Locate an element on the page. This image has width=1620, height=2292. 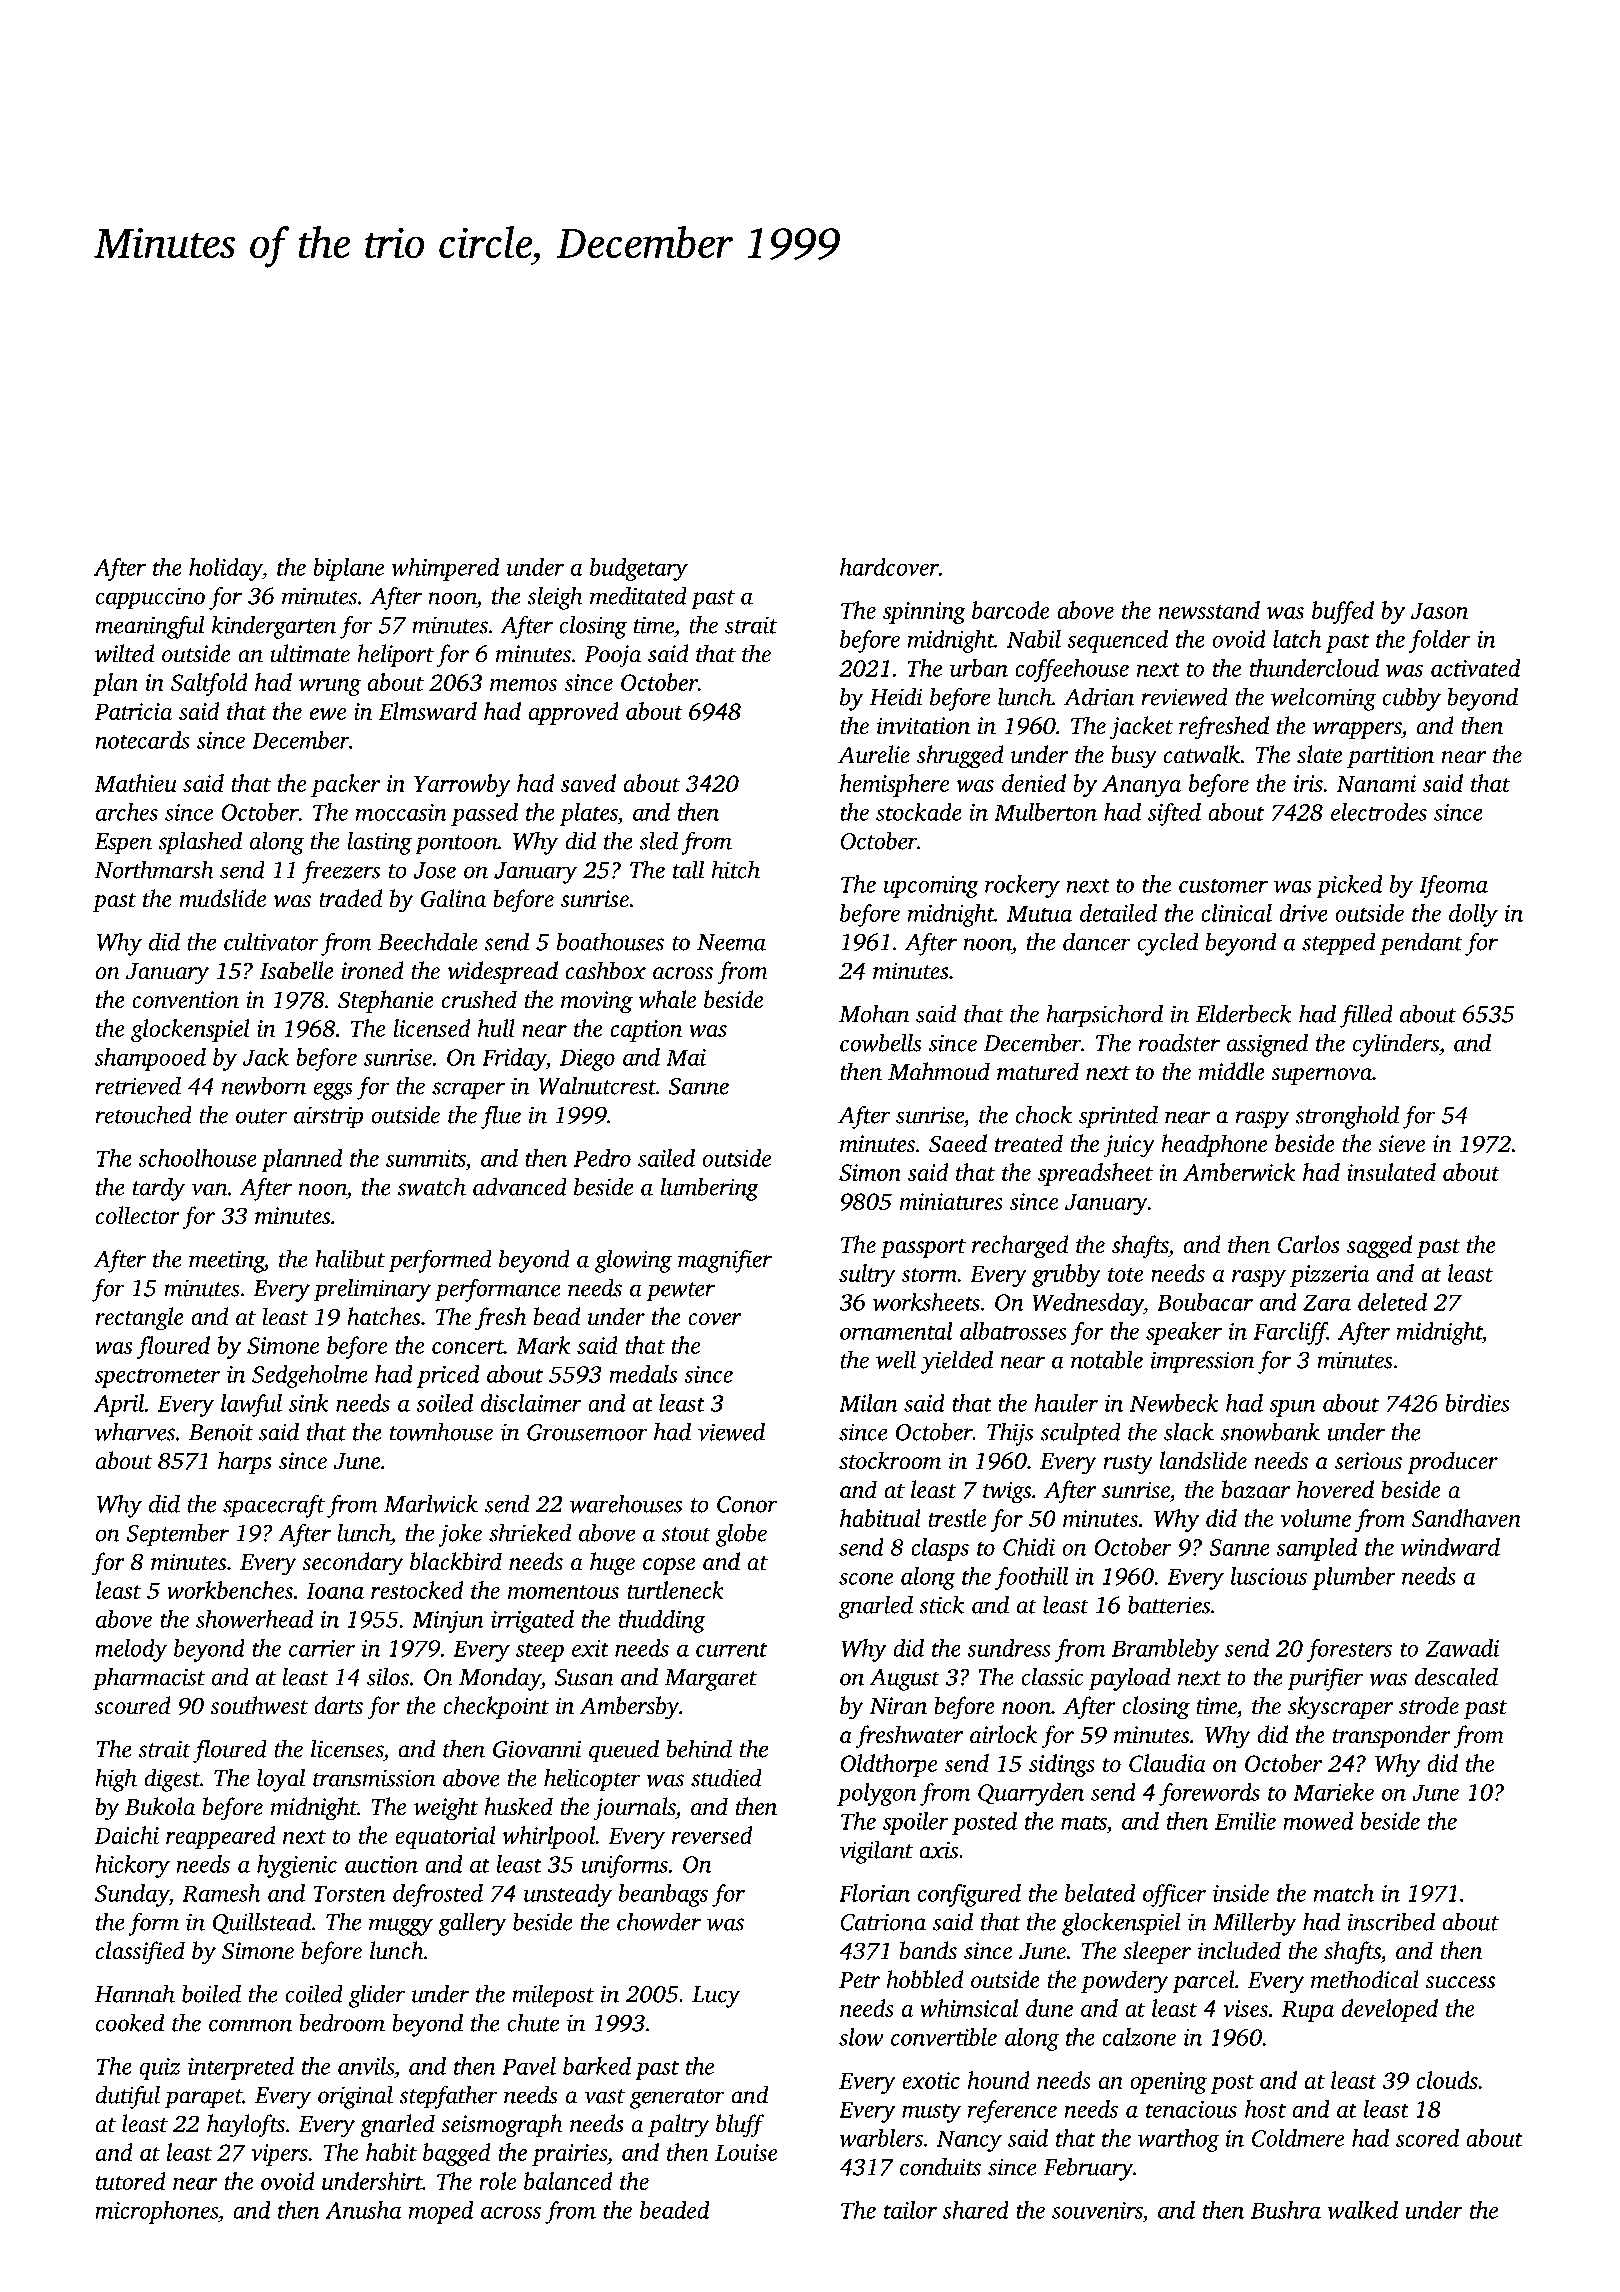
muggy is located at coordinates (401, 1927).
